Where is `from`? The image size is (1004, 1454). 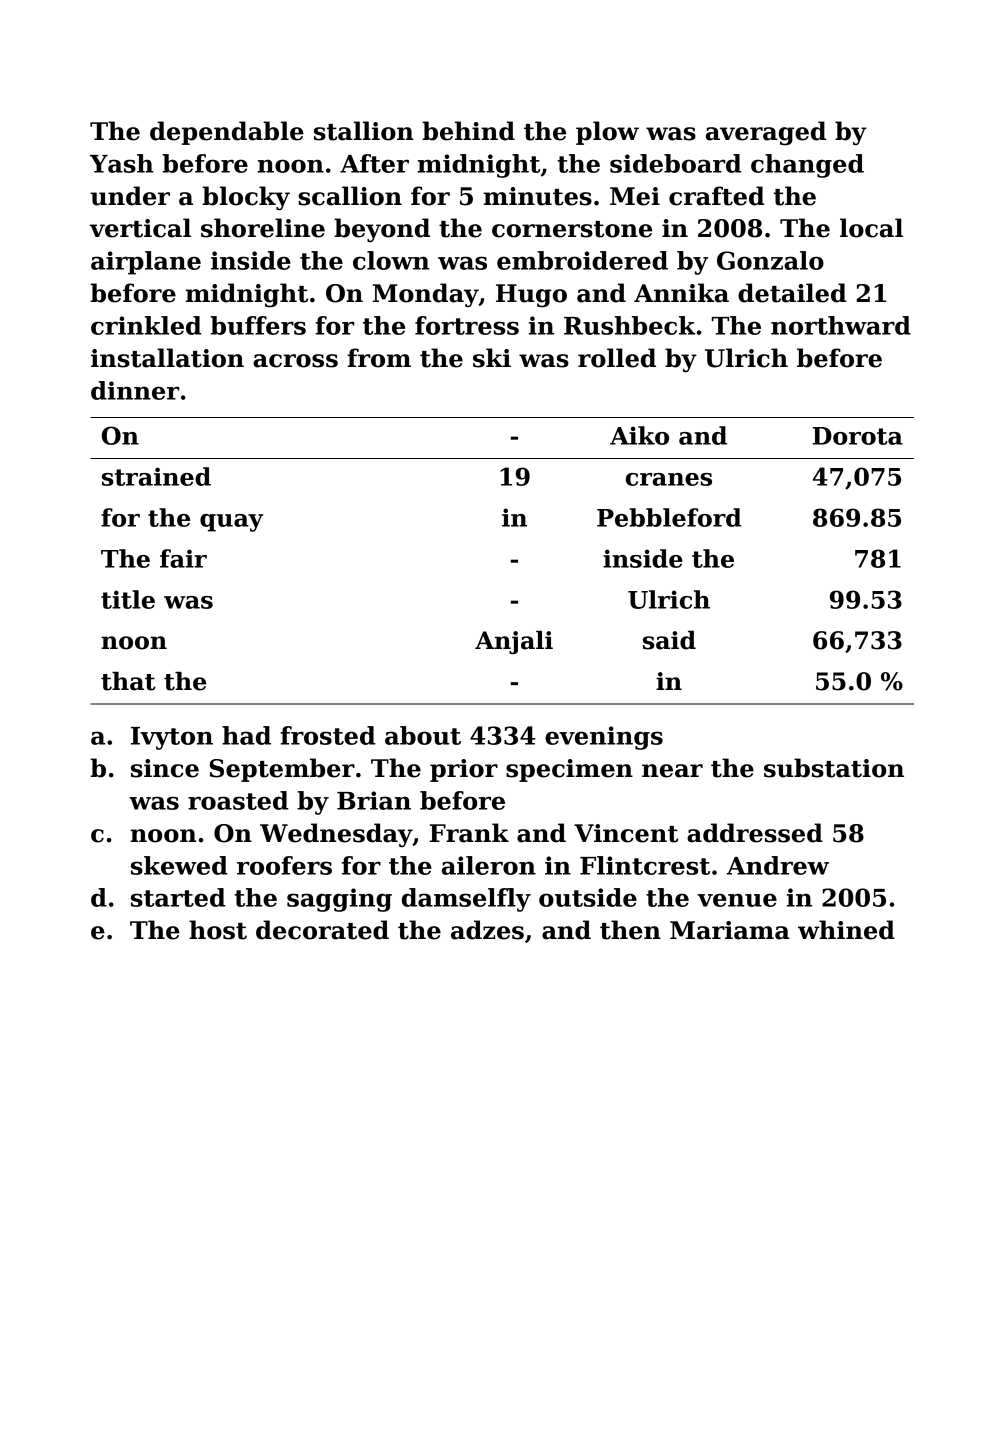 from is located at coordinates (379, 358).
